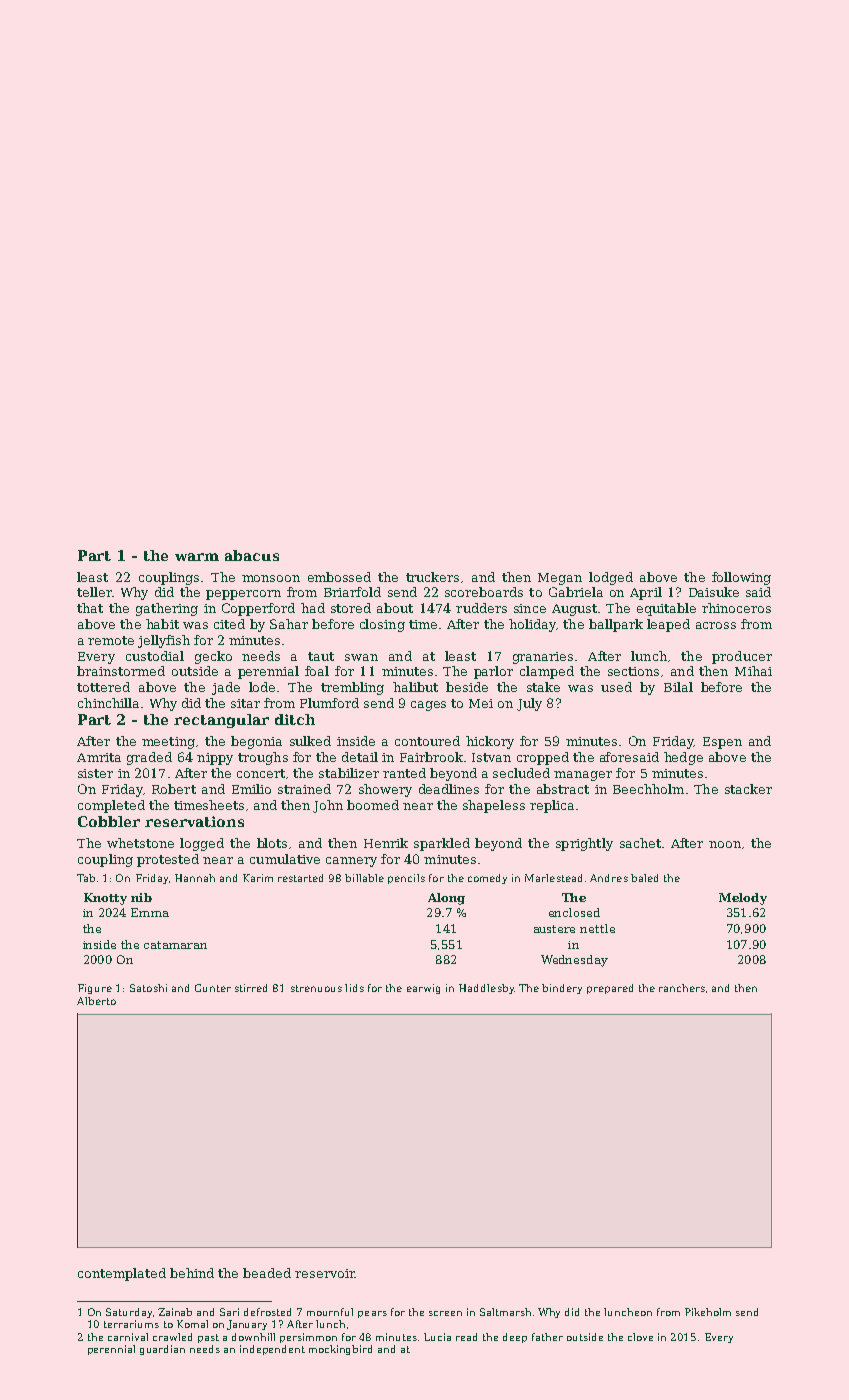 This screenshot has width=849, height=1400. What do you see at coordinates (252, 555) in the screenshot?
I see `abacus` at bounding box center [252, 555].
